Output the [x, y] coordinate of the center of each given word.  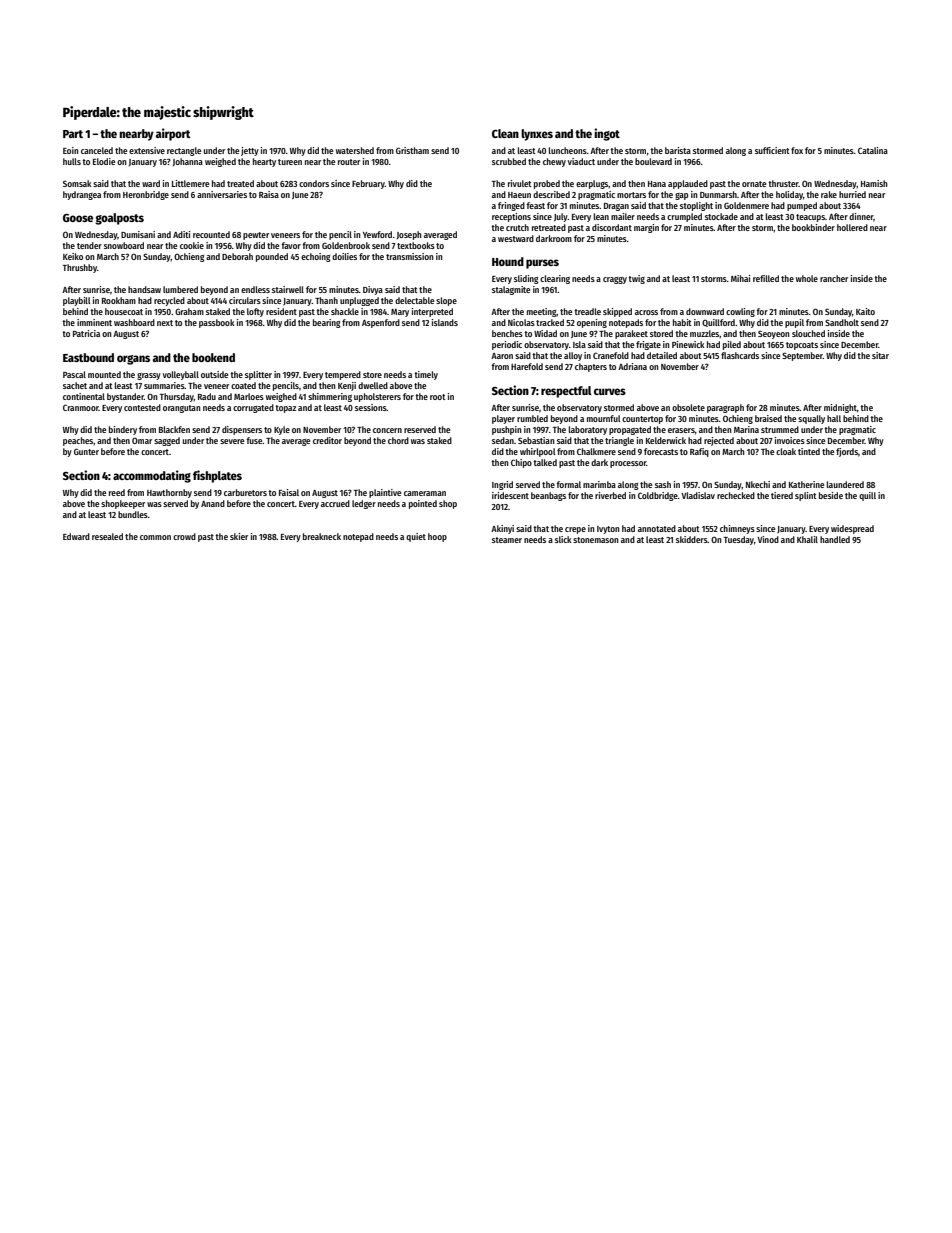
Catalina [873, 150]
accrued [335, 503]
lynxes [537, 135]
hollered [852, 227]
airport [173, 134]
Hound [508, 261]
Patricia [86, 333]
